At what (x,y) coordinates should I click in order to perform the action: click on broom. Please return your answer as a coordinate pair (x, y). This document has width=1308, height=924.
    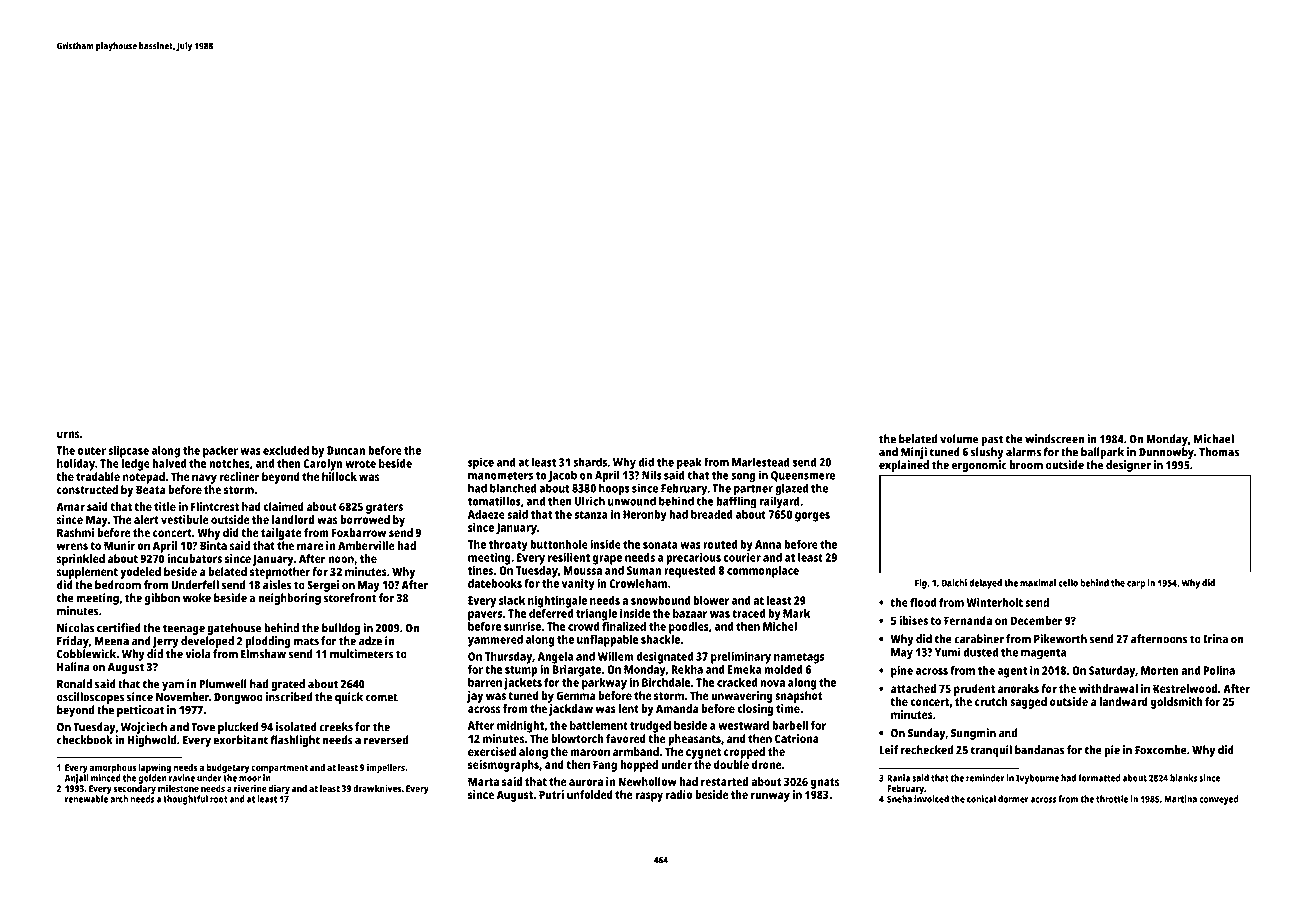
    Looking at the image, I should click on (1026, 465).
